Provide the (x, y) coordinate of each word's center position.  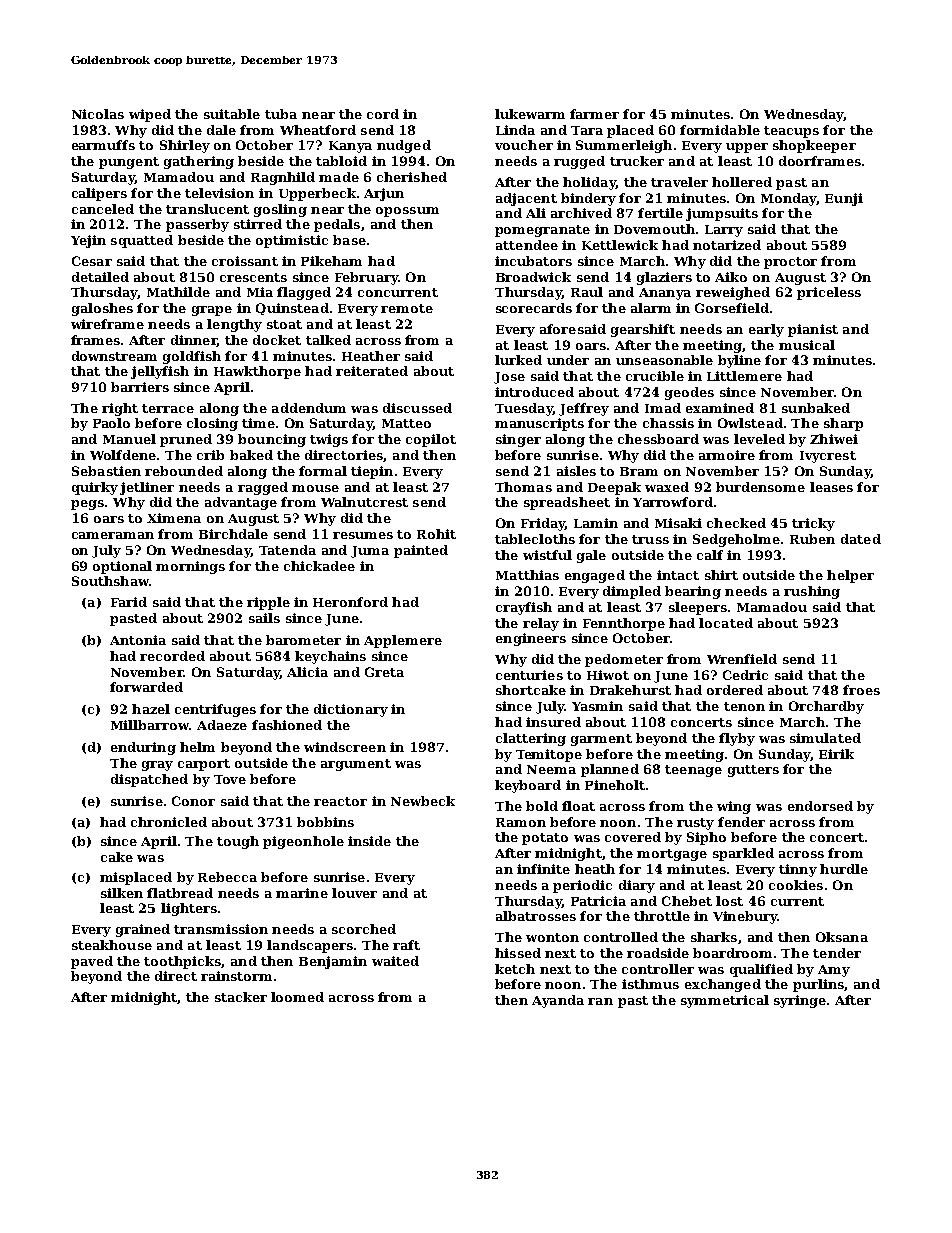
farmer (594, 114)
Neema (551, 769)
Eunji (844, 199)
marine (302, 893)
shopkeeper (814, 146)
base (349, 240)
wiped (150, 115)
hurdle (844, 869)
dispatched (149, 780)
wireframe (107, 324)
